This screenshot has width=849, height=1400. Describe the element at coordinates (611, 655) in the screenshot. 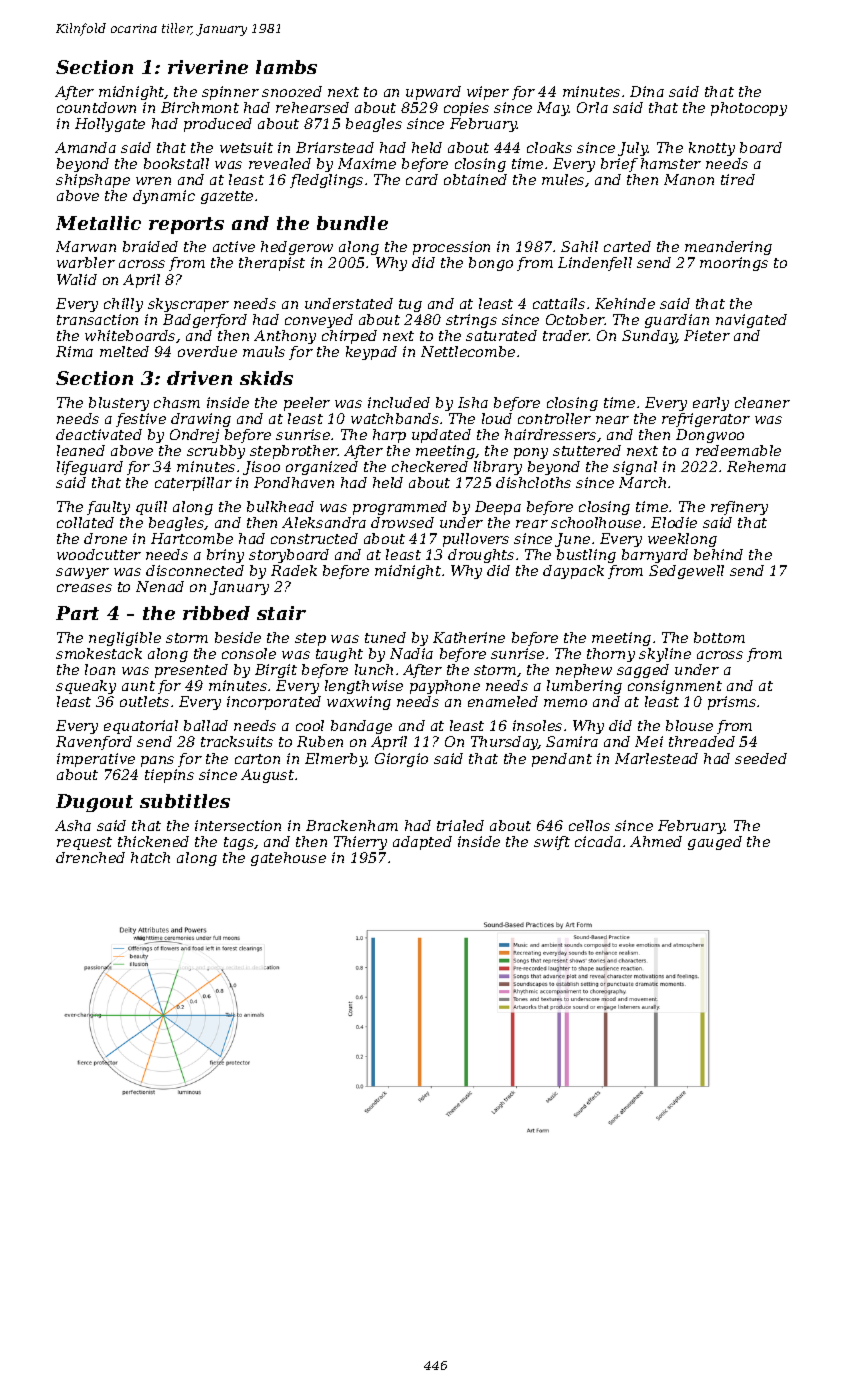

I see `thorny` at that location.
